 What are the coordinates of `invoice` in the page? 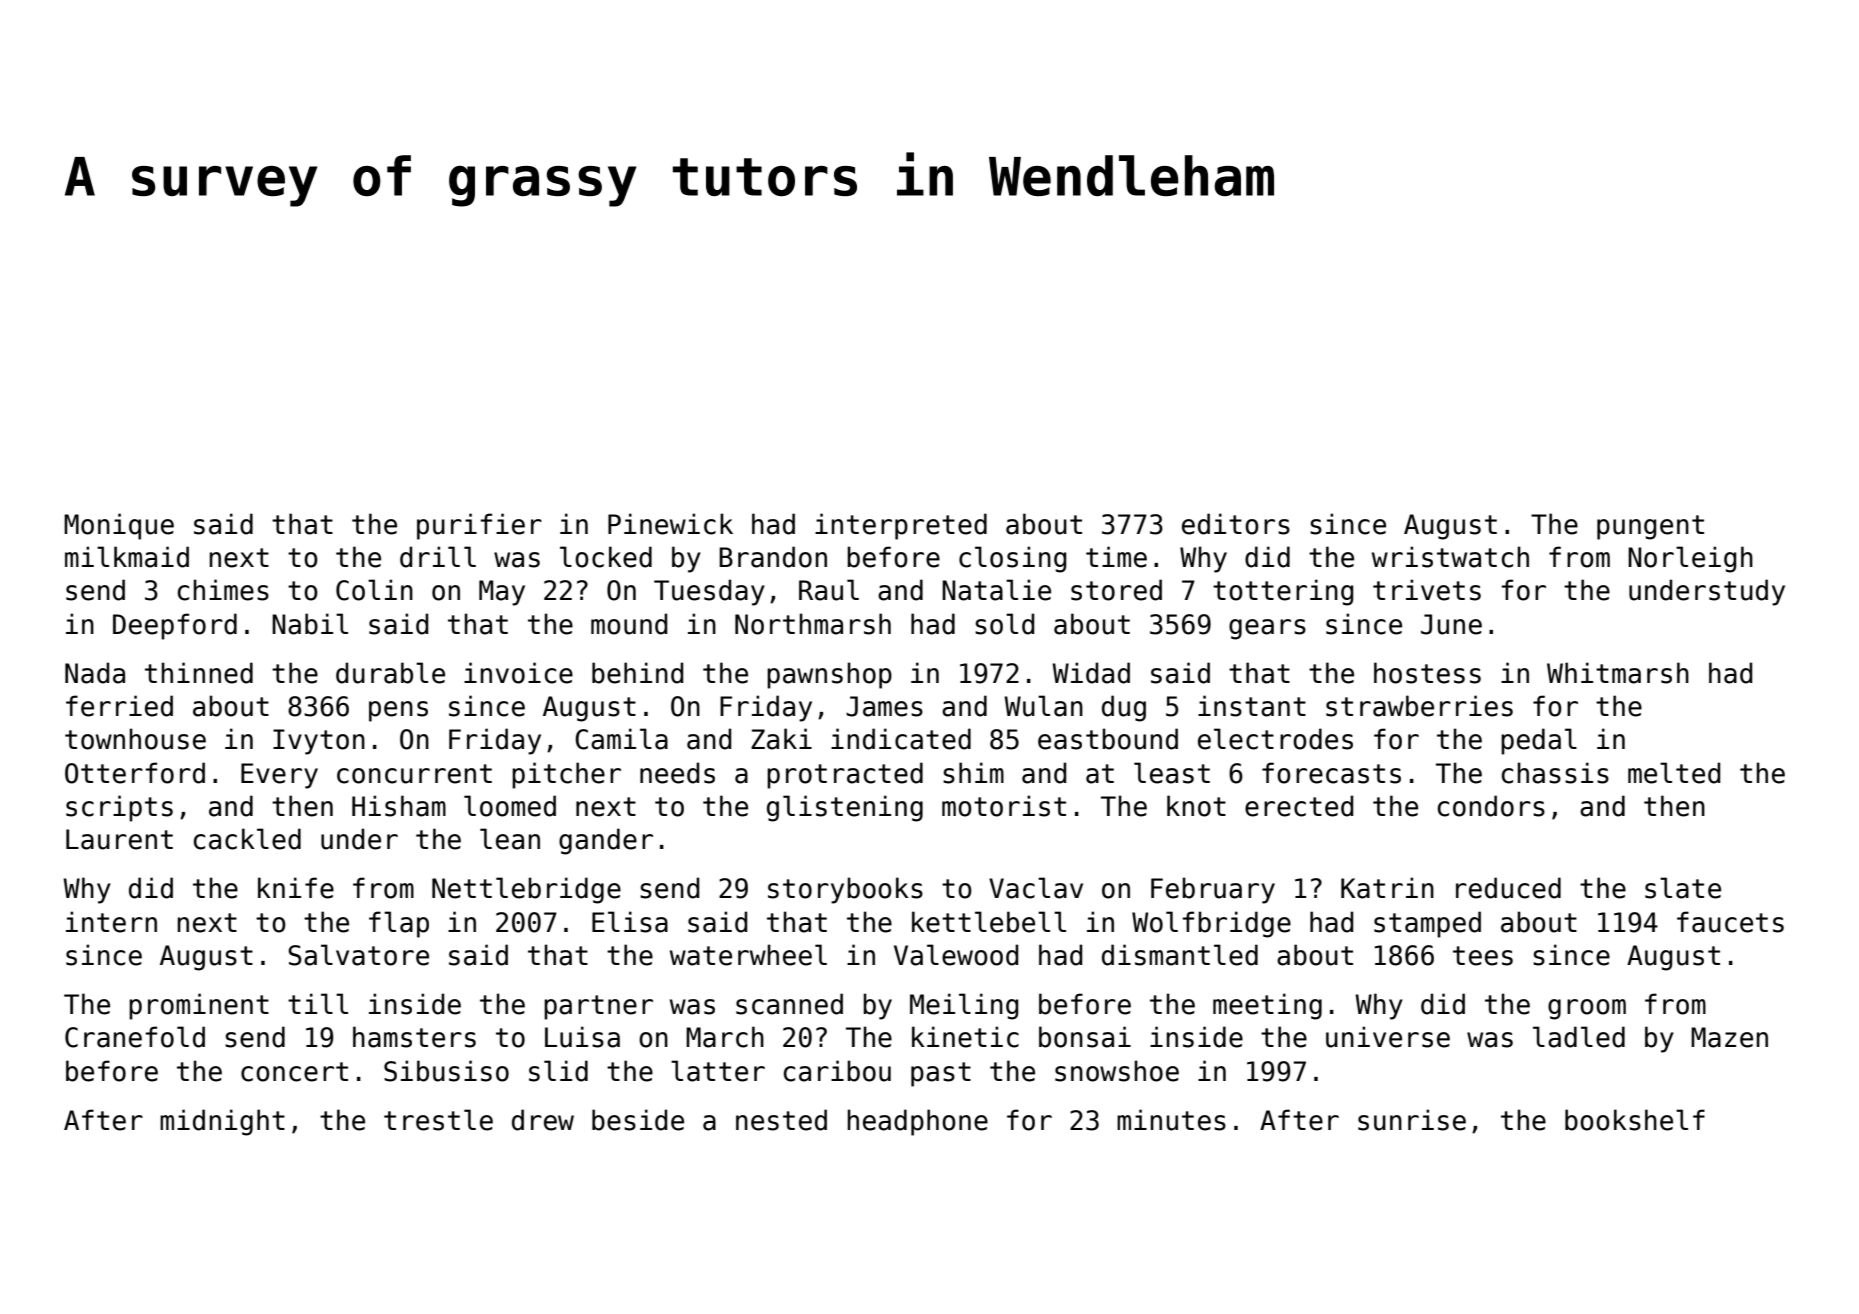 It's located at (518, 673).
